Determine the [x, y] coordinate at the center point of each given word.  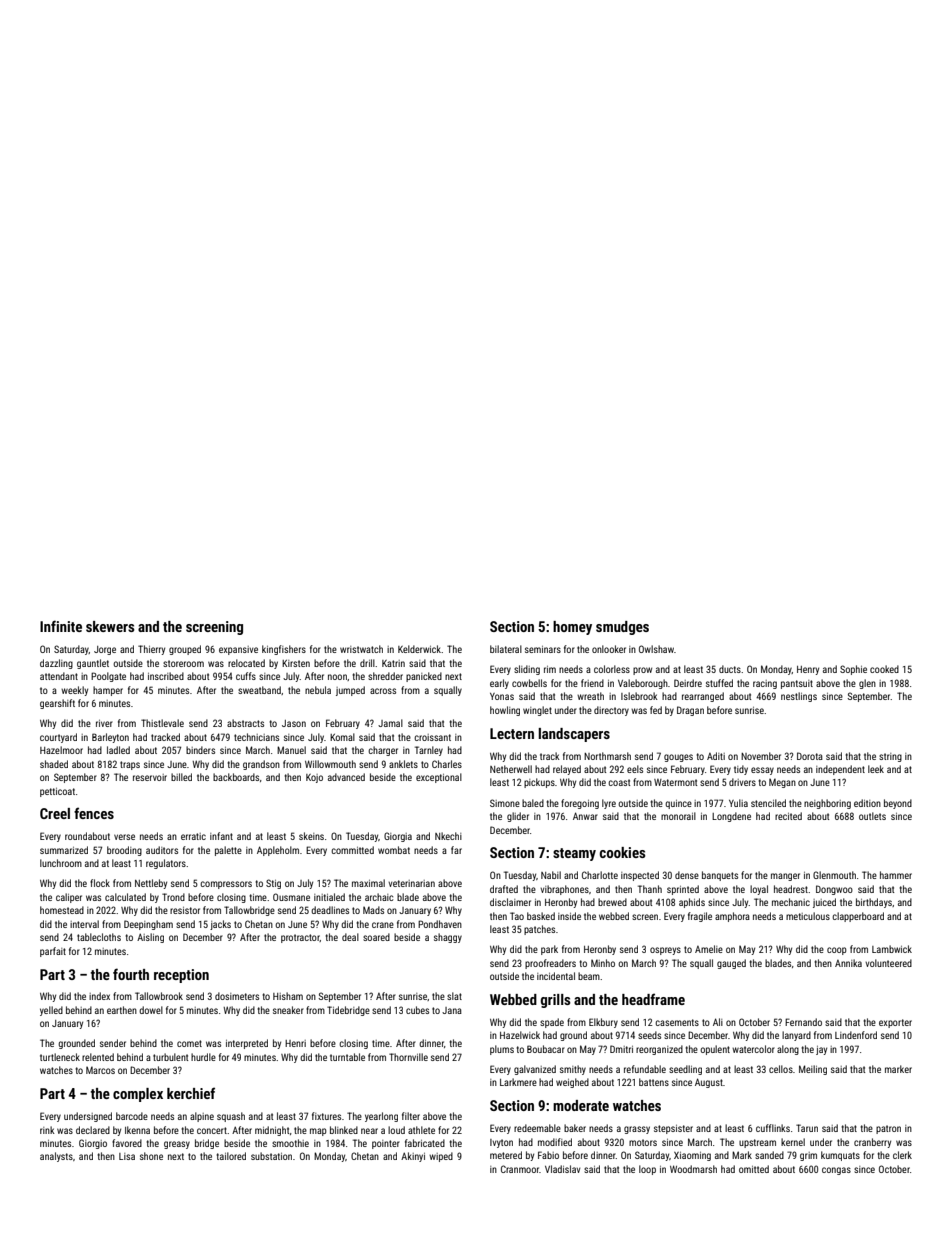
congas [836, 1171]
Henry [808, 670]
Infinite [61, 626]
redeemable [537, 1128]
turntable [347, 1057]
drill [367, 663]
